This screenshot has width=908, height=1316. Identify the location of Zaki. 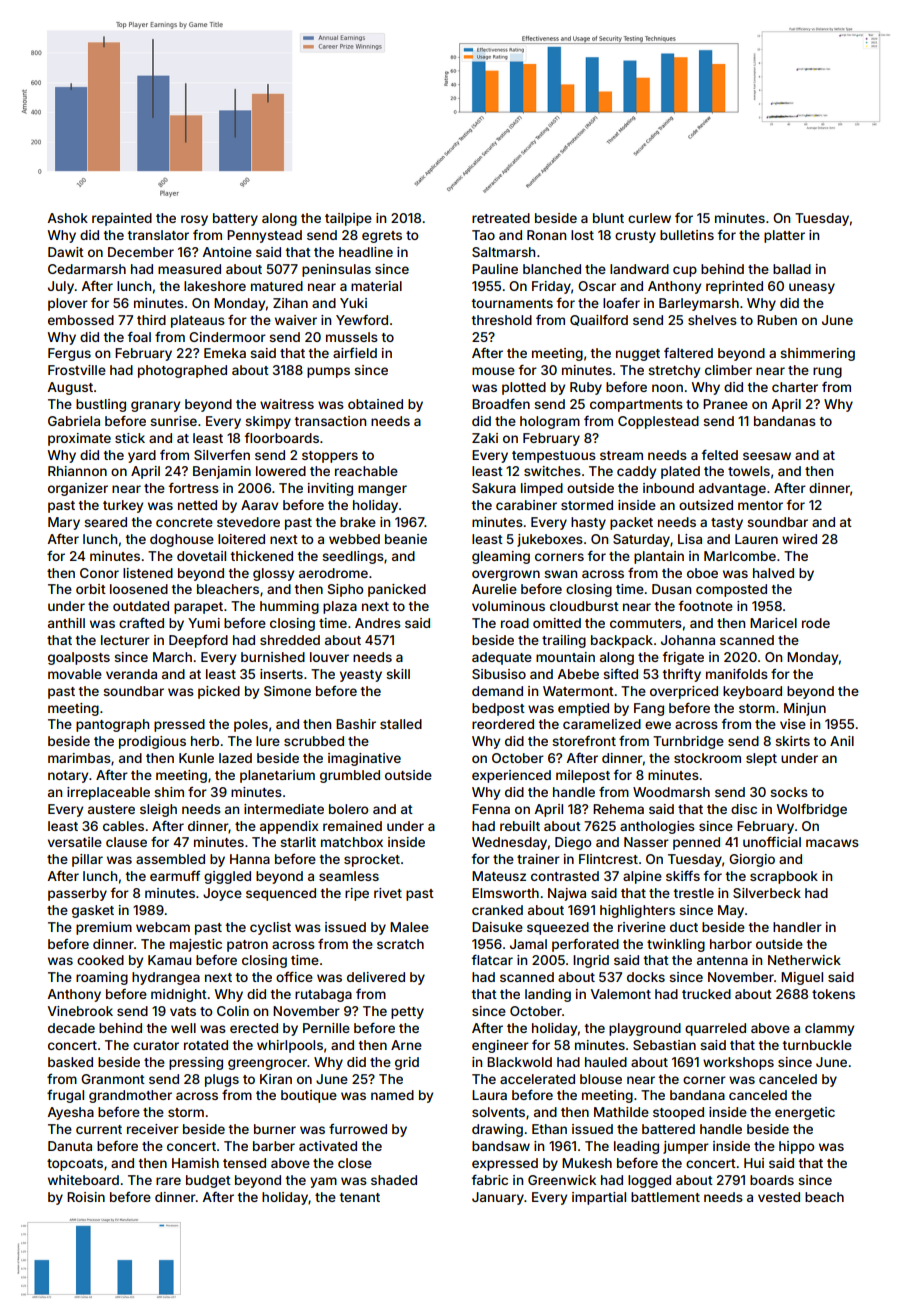
(485, 438).
